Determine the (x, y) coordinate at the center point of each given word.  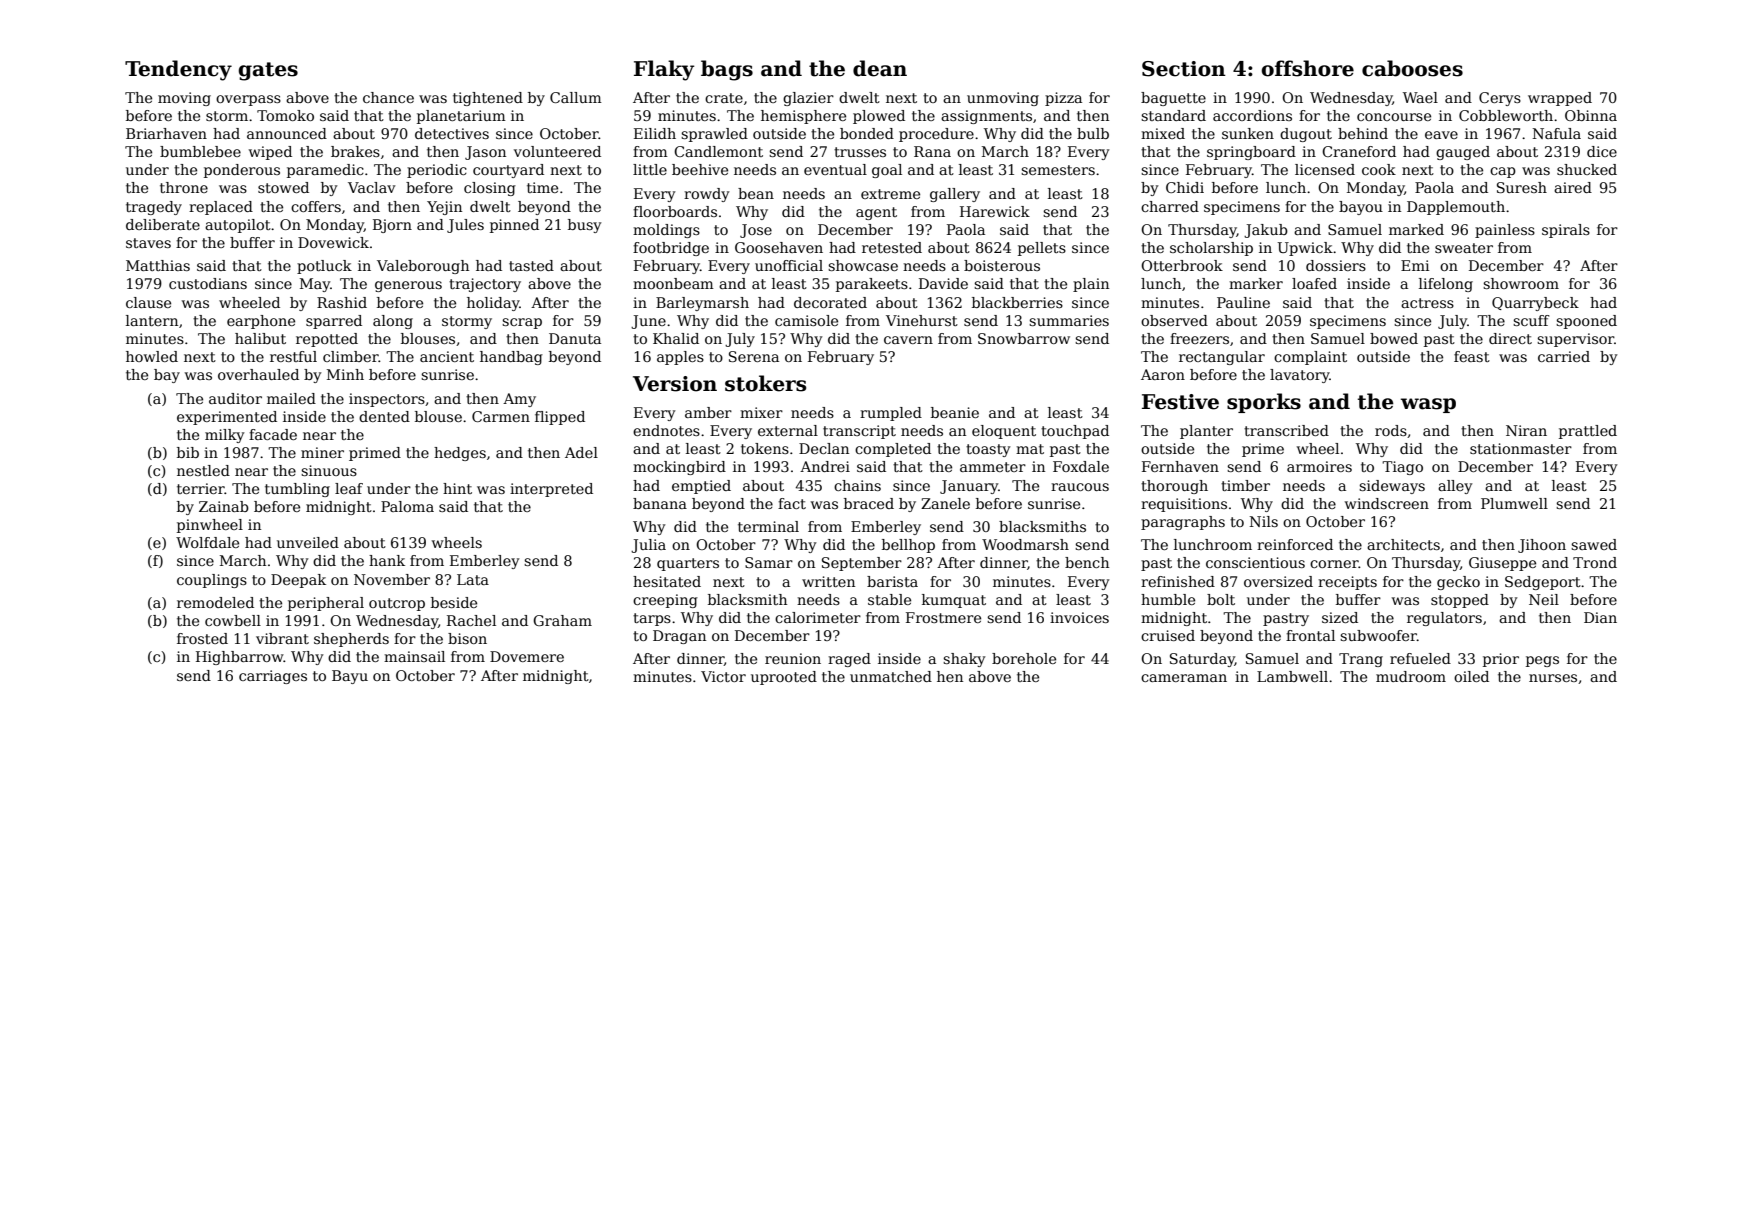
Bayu (350, 677)
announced (287, 133)
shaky (964, 660)
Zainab (224, 506)
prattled (1588, 432)
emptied (701, 487)
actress (1427, 303)
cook (1379, 169)
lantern (152, 320)
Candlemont (718, 151)
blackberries (1017, 302)
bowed (1394, 338)
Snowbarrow (1024, 338)
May (315, 285)
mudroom (1411, 676)
